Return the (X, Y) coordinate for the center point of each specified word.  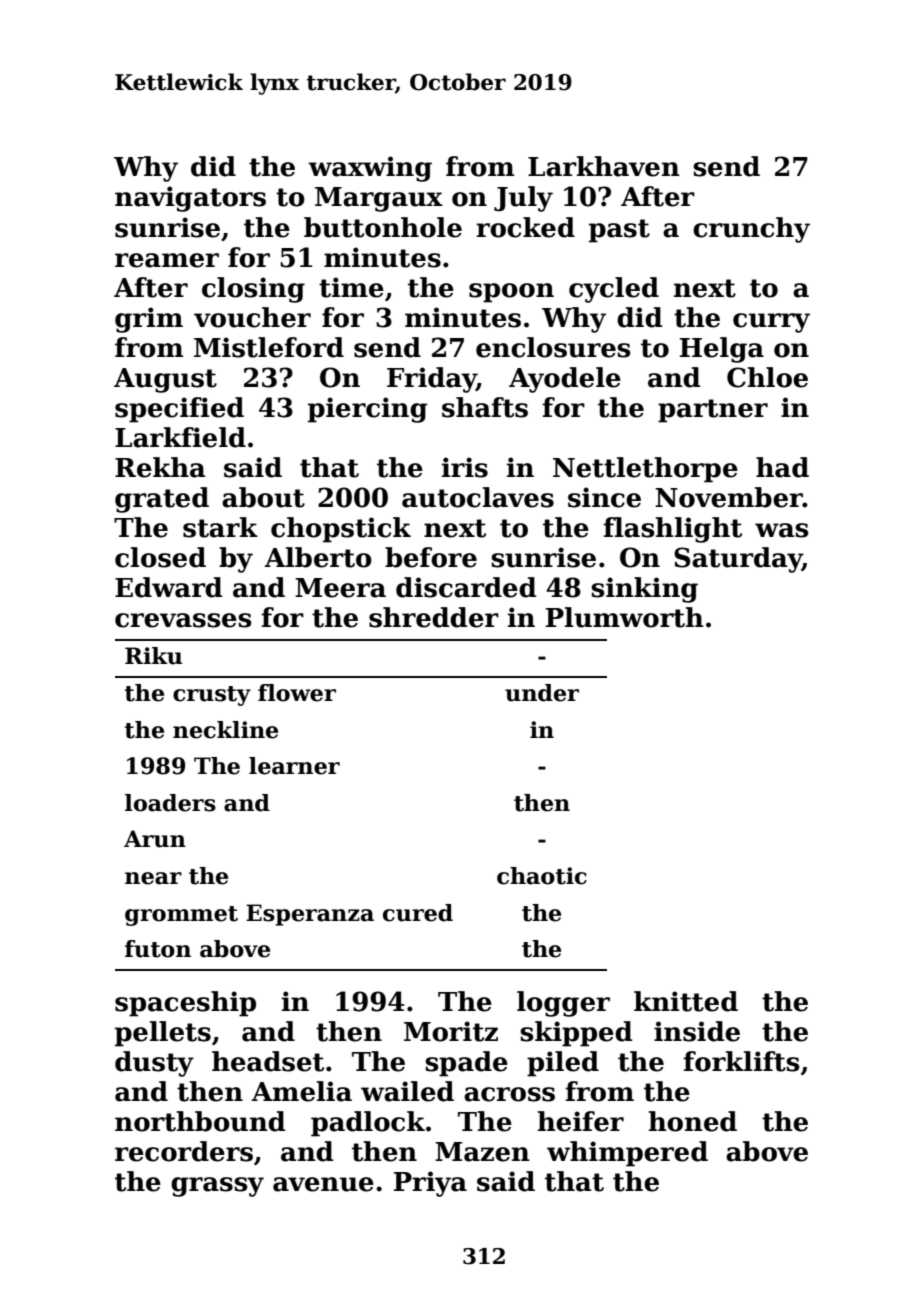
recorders (184, 1151)
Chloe (767, 377)
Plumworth (625, 617)
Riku (153, 656)
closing (253, 290)
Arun (155, 839)
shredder (434, 617)
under (542, 693)
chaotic (542, 876)
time (351, 287)
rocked (525, 227)
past (619, 231)
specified (179, 410)
